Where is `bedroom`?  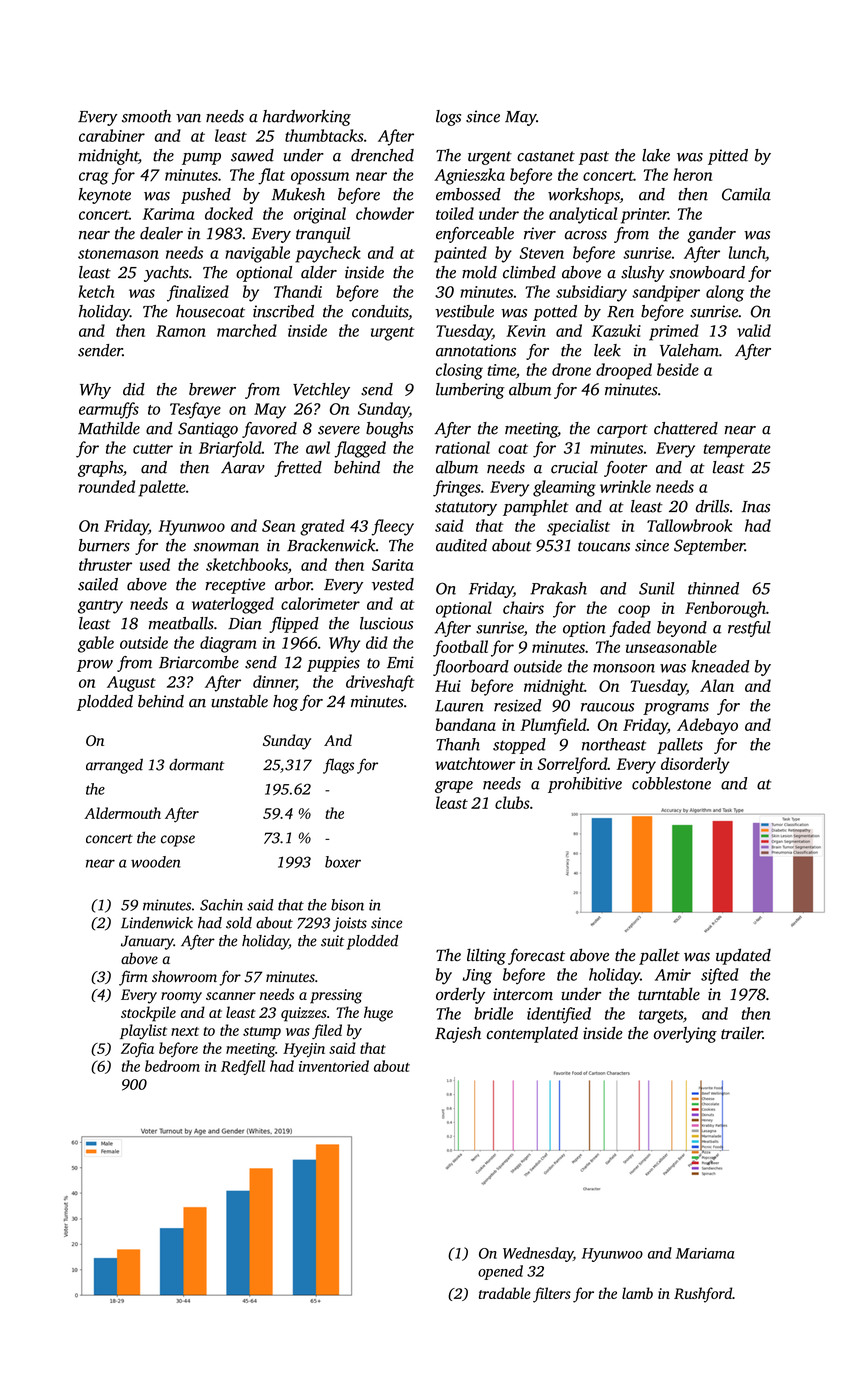 bedroom is located at coordinates (172, 1066).
